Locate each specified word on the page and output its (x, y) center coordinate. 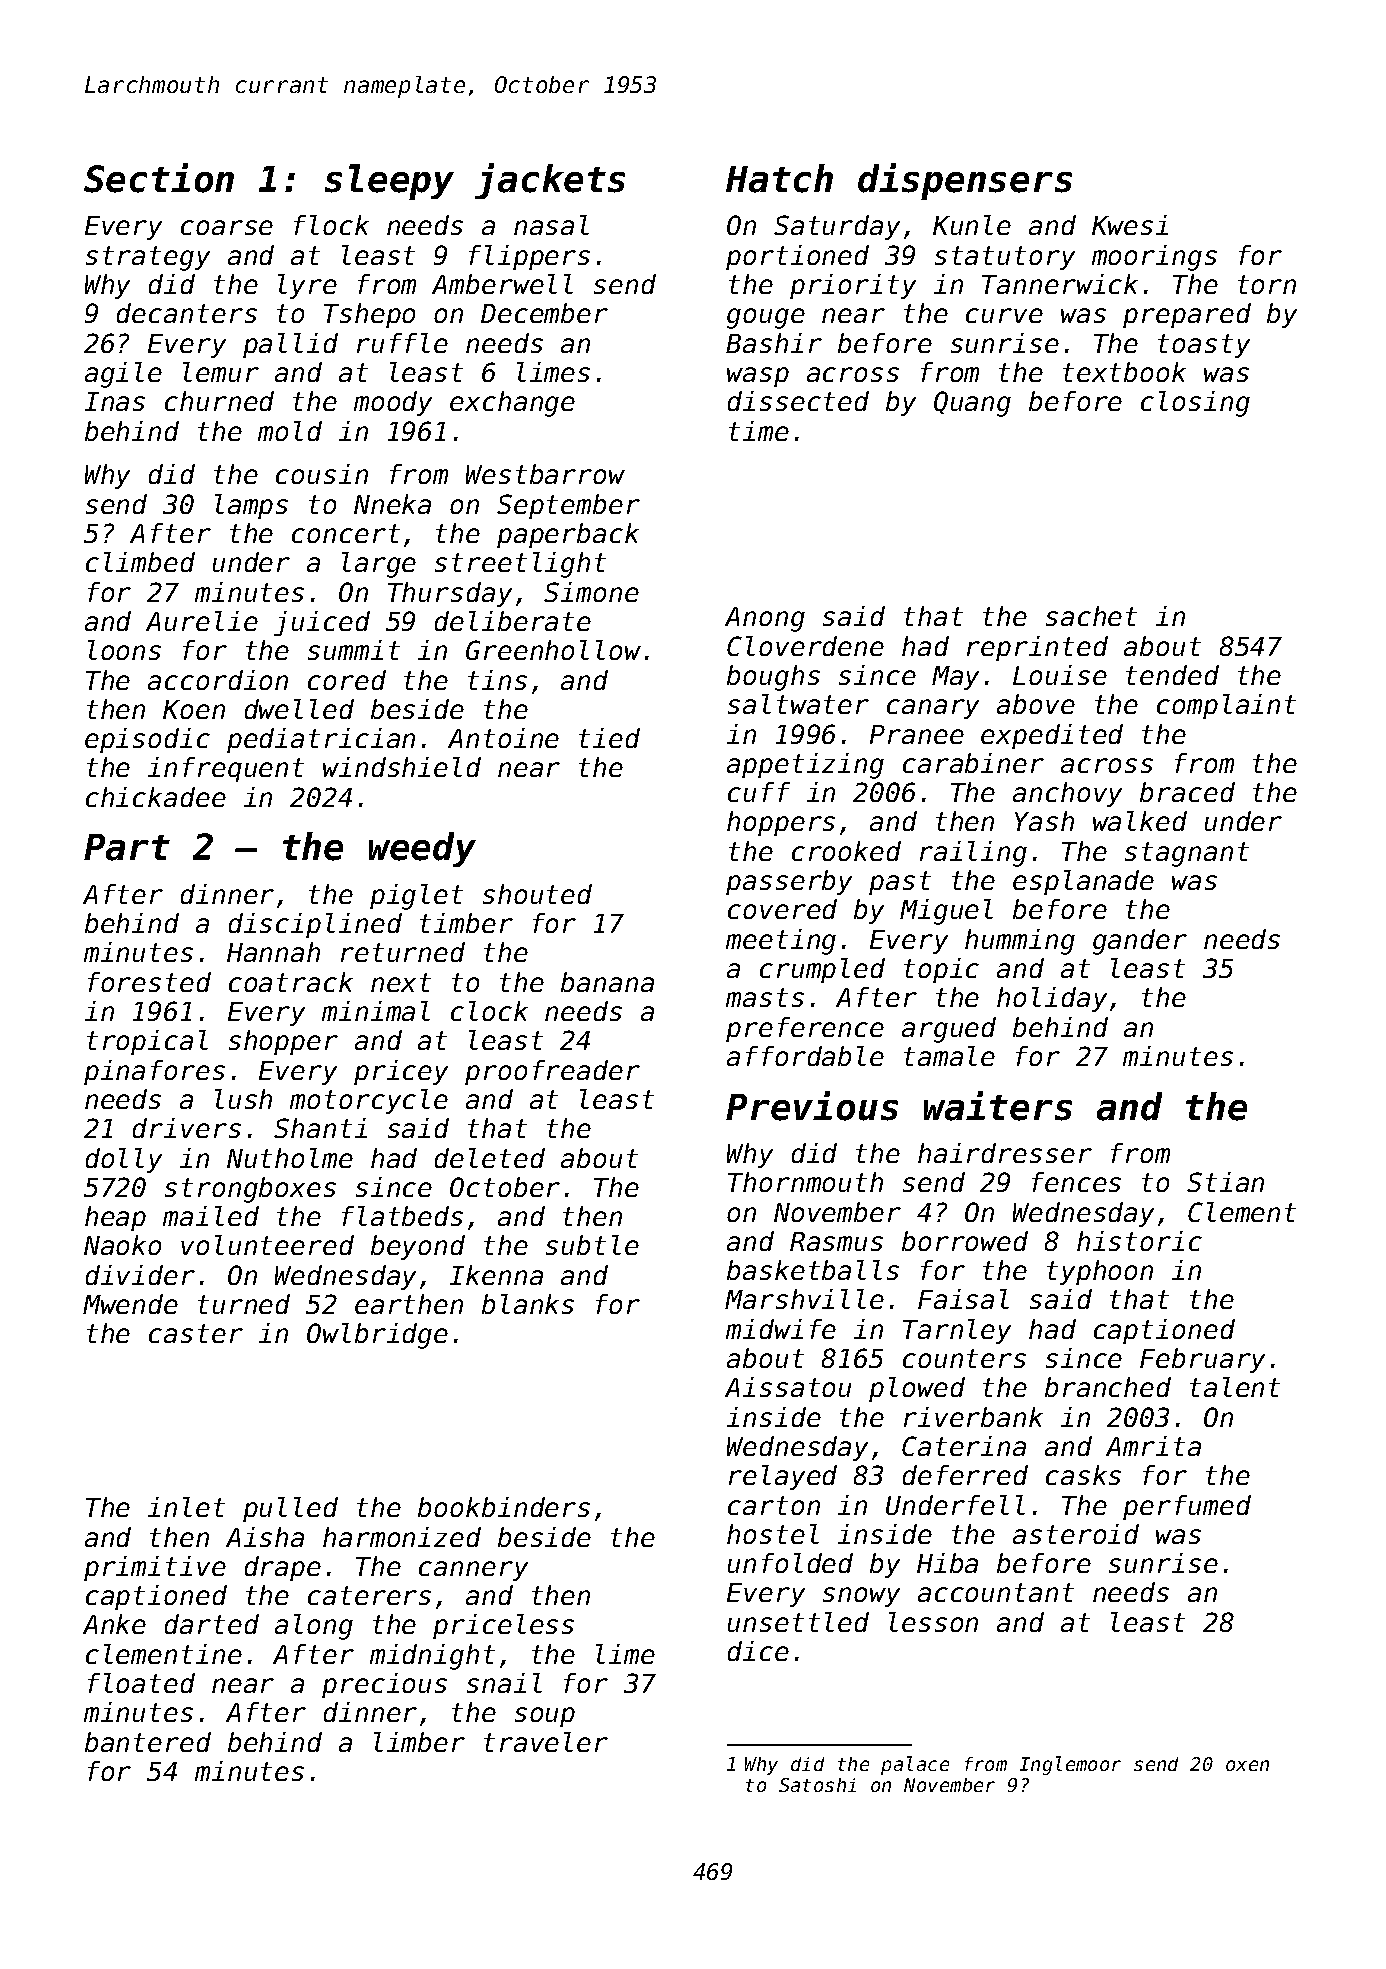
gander (1140, 942)
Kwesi (1130, 225)
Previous (812, 1106)
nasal (551, 225)
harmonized (402, 1537)
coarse (227, 227)
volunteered (267, 1245)
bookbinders (504, 1507)
